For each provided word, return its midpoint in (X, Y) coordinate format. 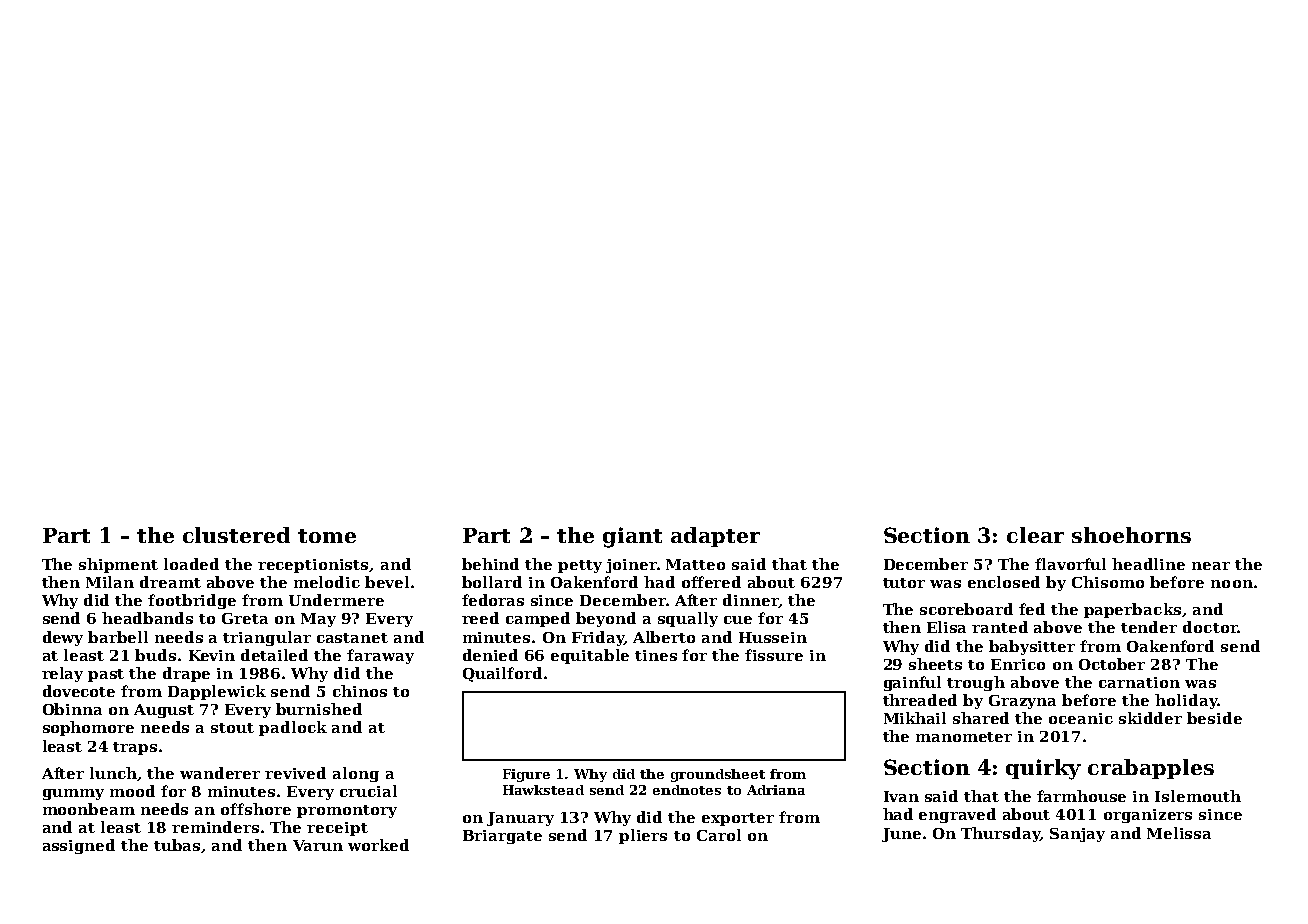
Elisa (946, 627)
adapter (715, 537)
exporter (738, 819)
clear (1035, 535)
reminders (215, 827)
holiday (1186, 701)
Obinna (72, 709)
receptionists (313, 566)
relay (62, 674)
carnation (1139, 682)
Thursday (1000, 834)
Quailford (502, 674)
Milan (110, 582)
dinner (751, 601)
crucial (368, 791)
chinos (360, 691)
